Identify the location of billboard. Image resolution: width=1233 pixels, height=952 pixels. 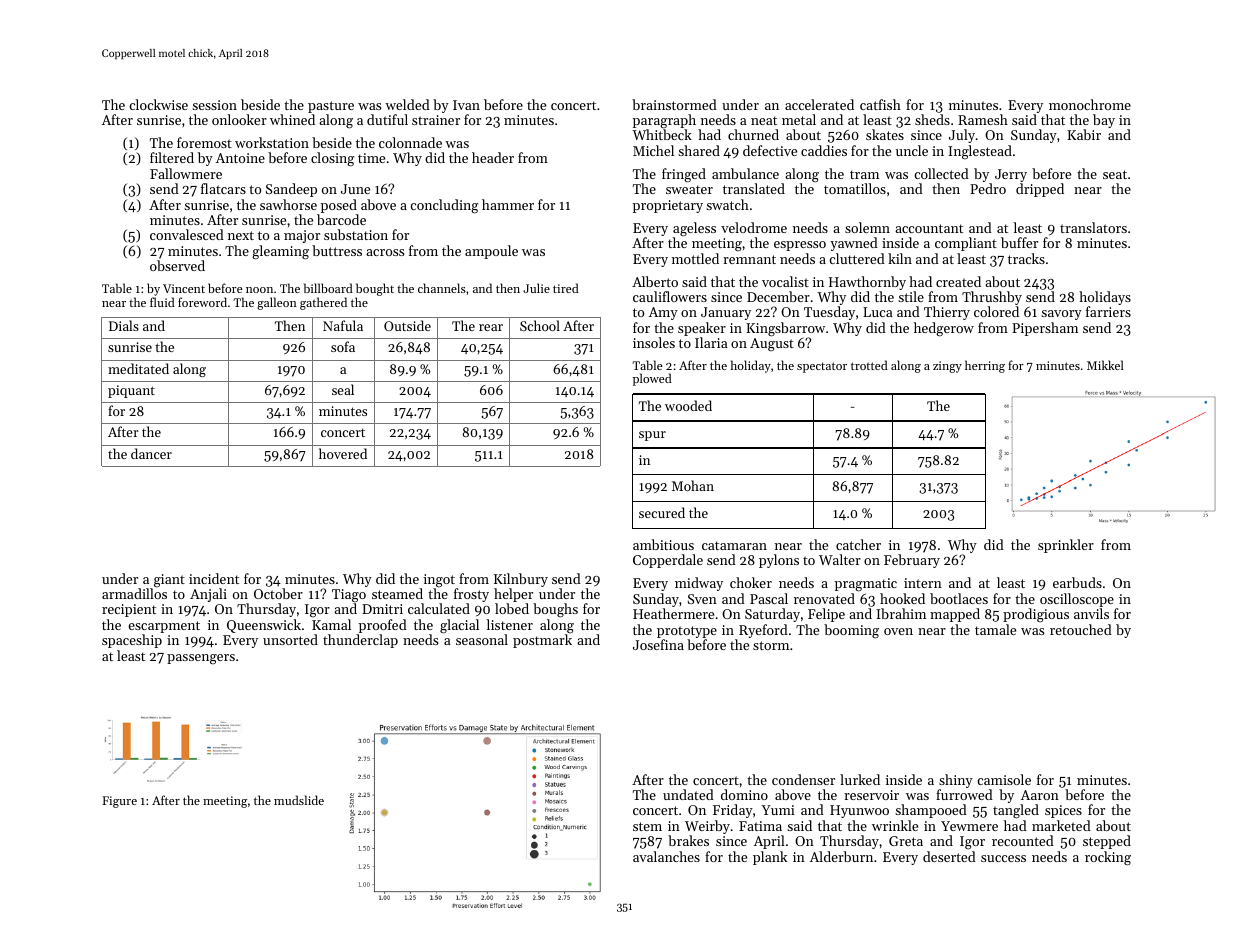
(328, 288).
